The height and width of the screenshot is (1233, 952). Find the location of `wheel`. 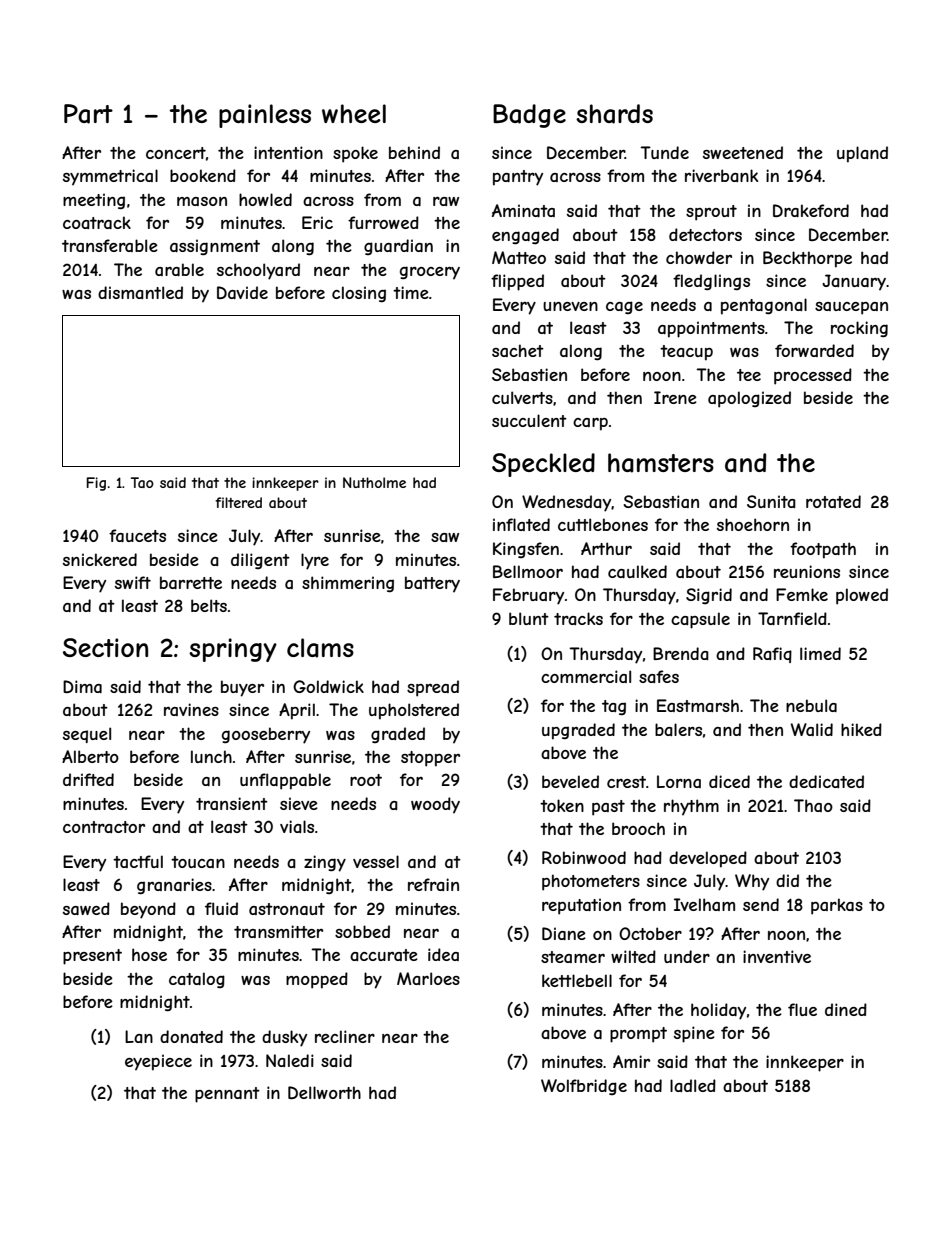

wheel is located at coordinates (354, 113).
